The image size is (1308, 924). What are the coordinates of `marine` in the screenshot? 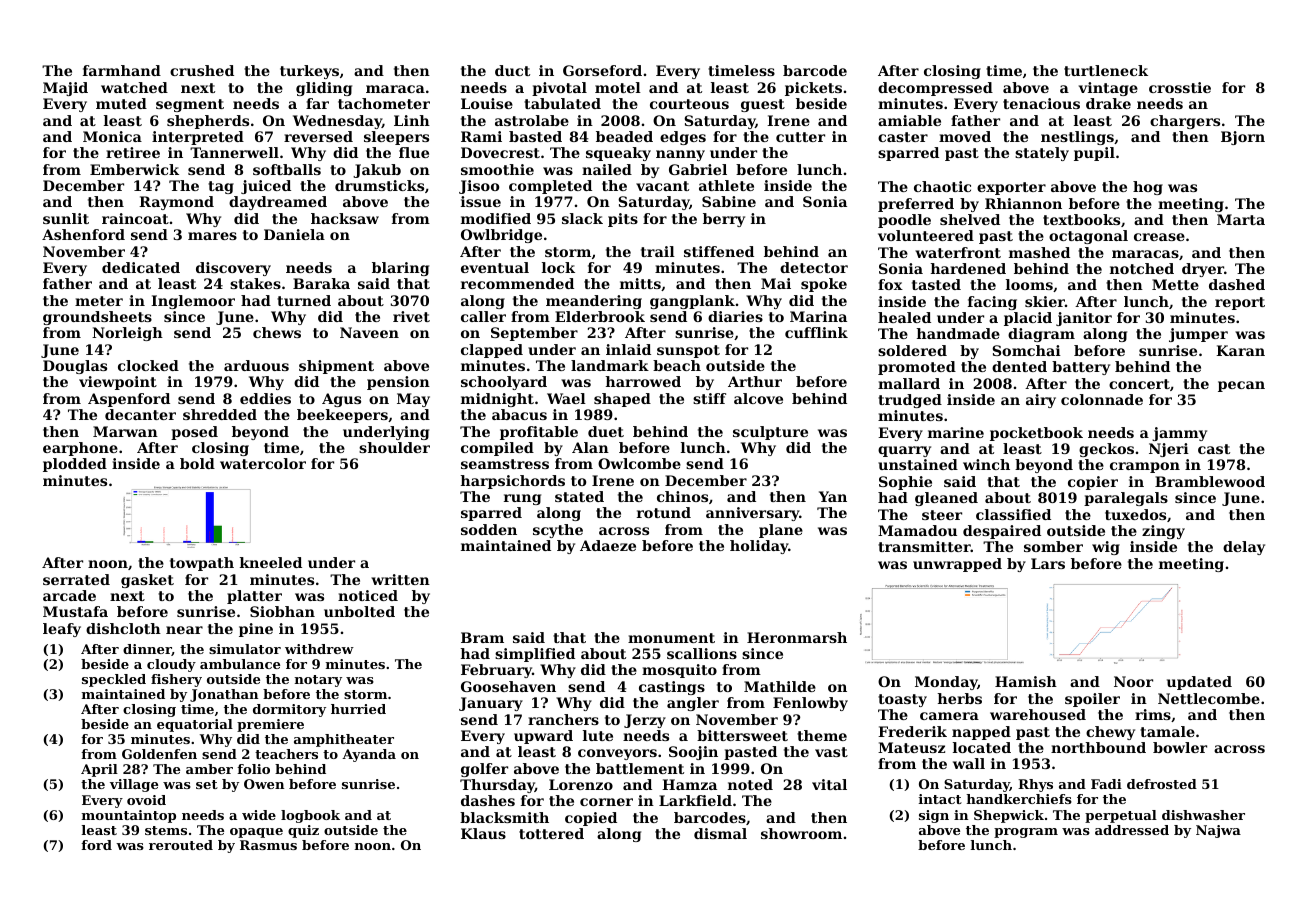 It's located at (956, 432).
